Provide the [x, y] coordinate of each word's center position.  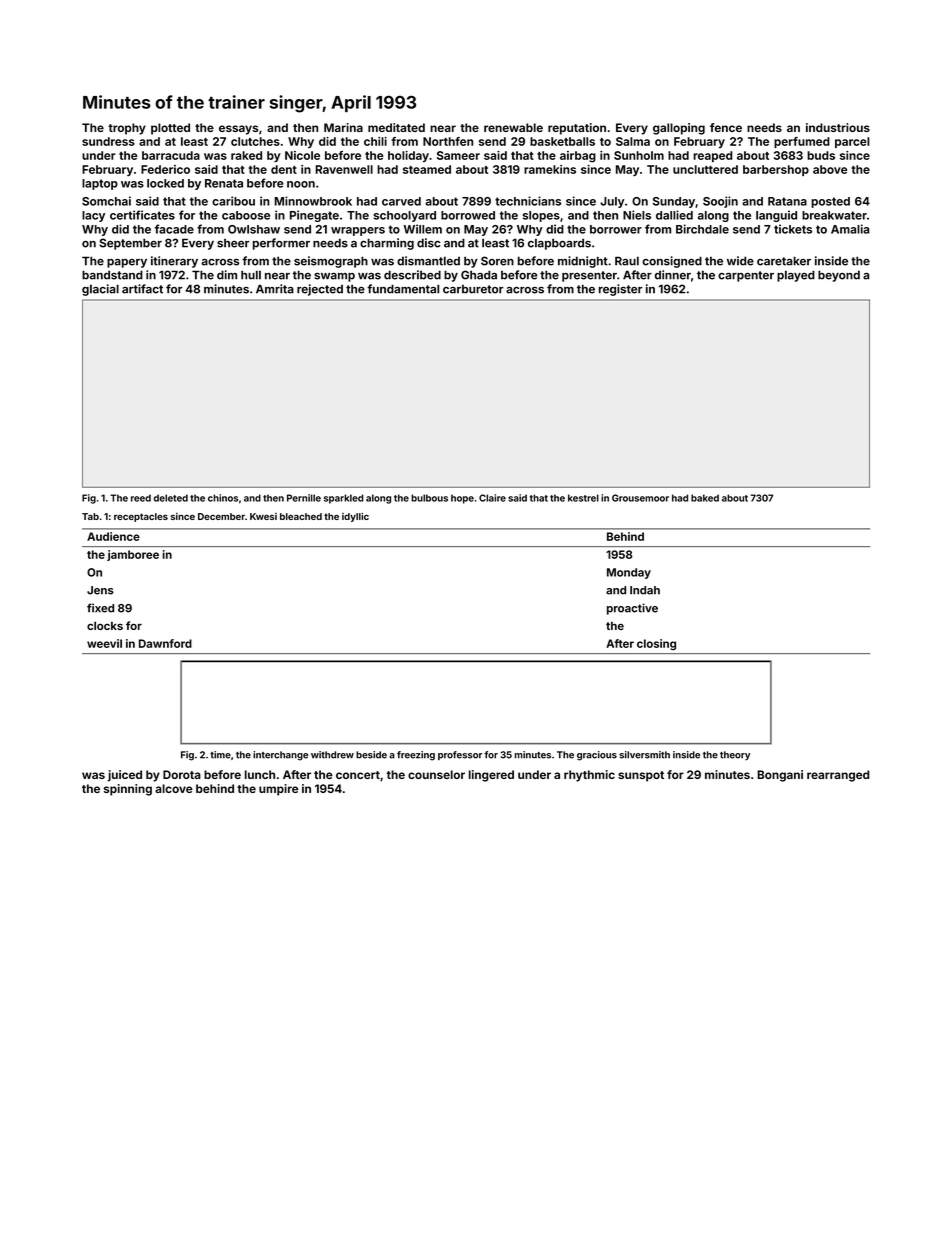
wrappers [358, 231]
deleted [171, 498]
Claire [492, 498]
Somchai [106, 201]
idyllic [355, 517]
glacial [100, 290]
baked [705, 498]
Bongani [780, 776]
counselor [436, 774]
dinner [673, 275]
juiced [125, 776]
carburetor [473, 289]
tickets [793, 229]
